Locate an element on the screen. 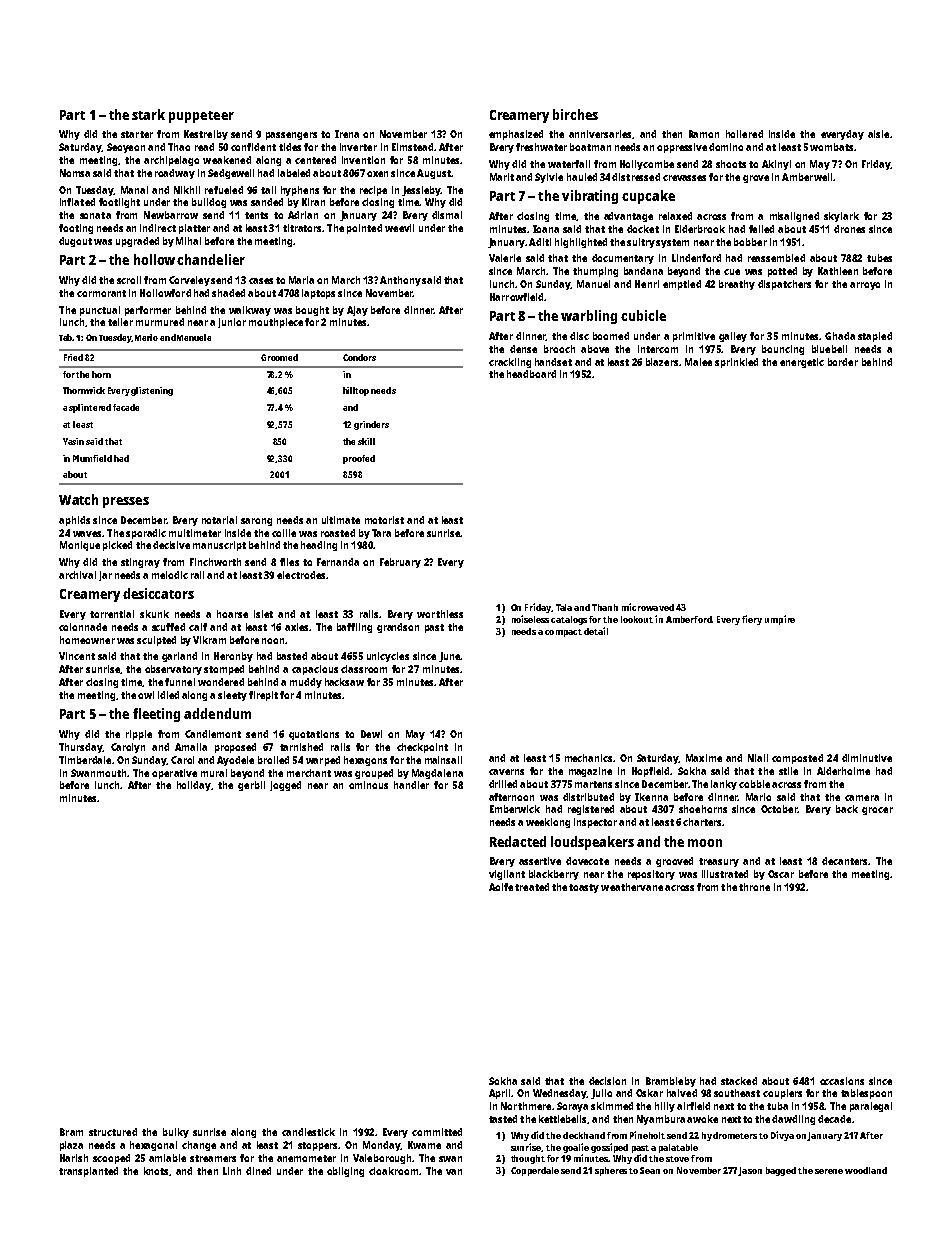  Northmere is located at coordinates (526, 1106).
